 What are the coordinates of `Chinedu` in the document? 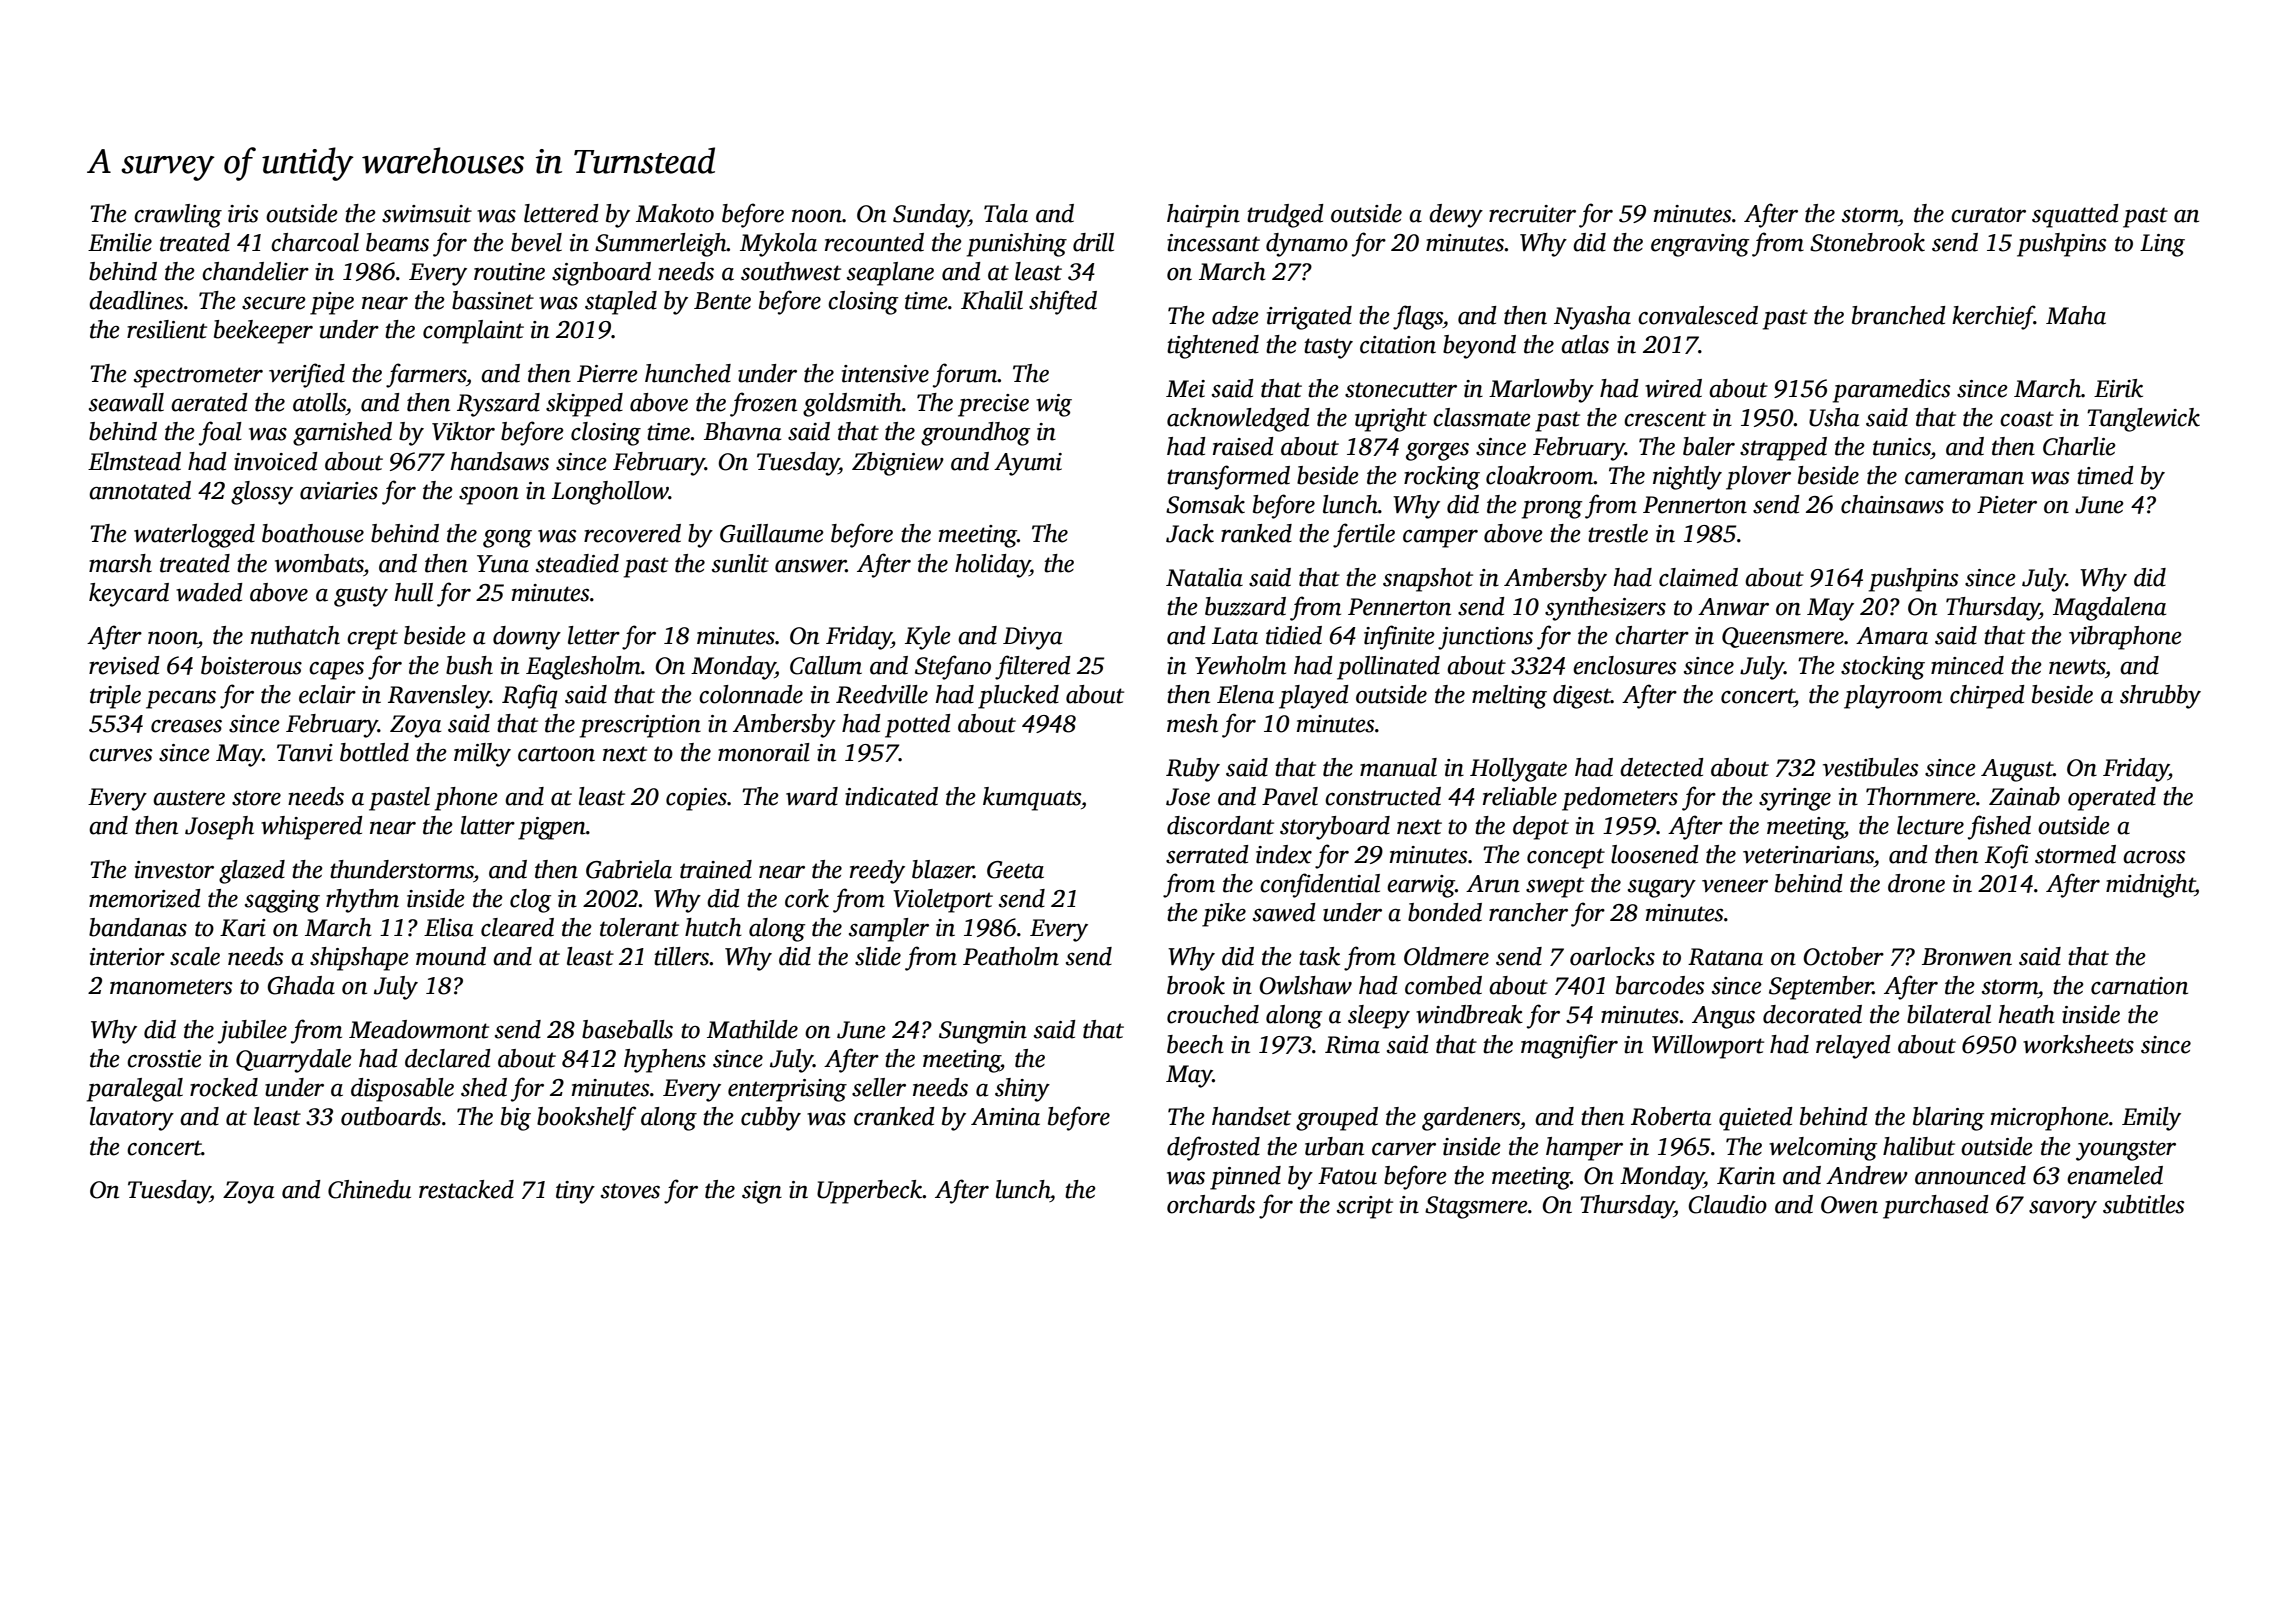 It's located at (369, 1189).
